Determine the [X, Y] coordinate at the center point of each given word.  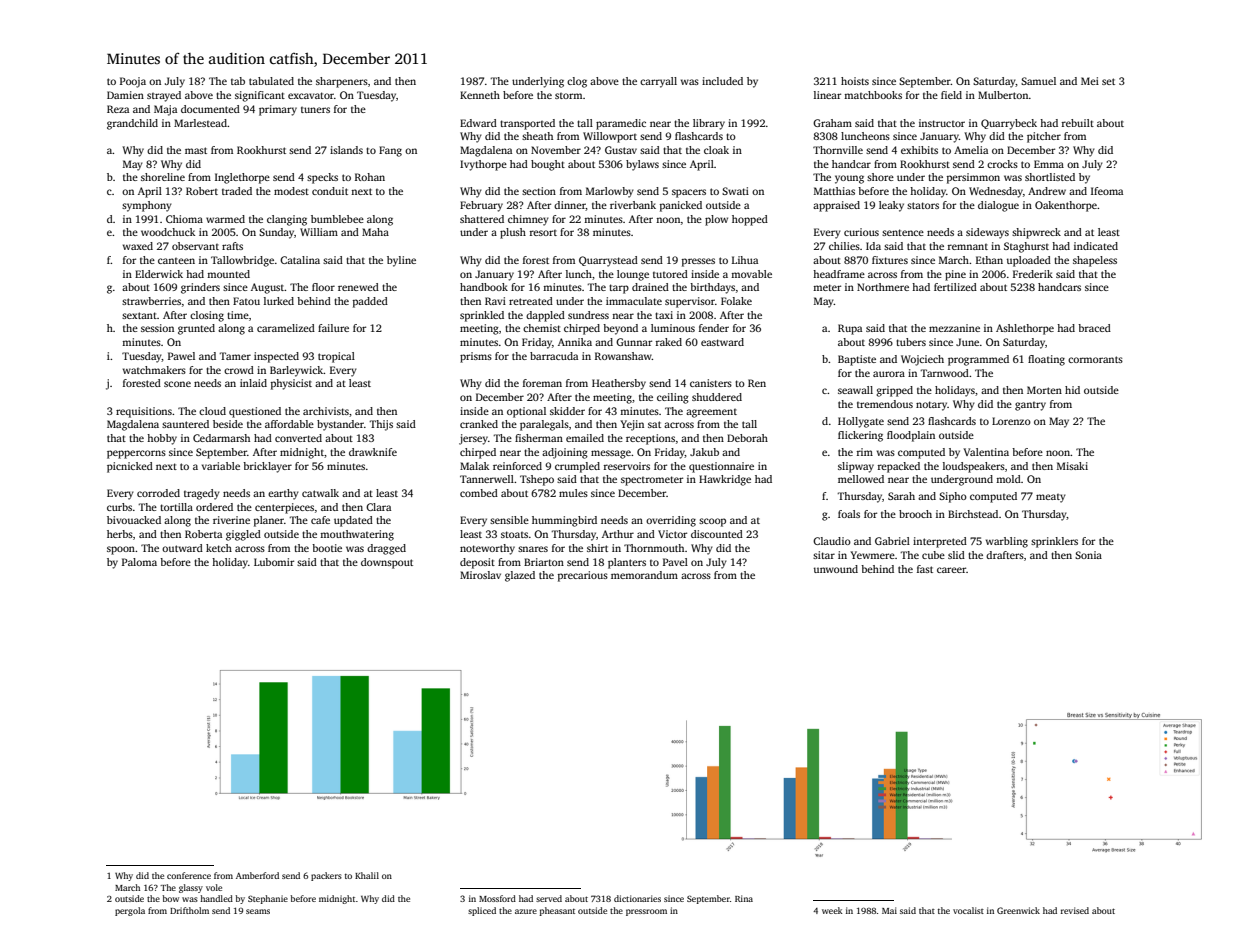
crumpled [577, 467]
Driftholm [189, 910]
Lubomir [274, 562]
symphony [147, 206]
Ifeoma [1107, 191]
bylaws [642, 165]
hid [1072, 390]
